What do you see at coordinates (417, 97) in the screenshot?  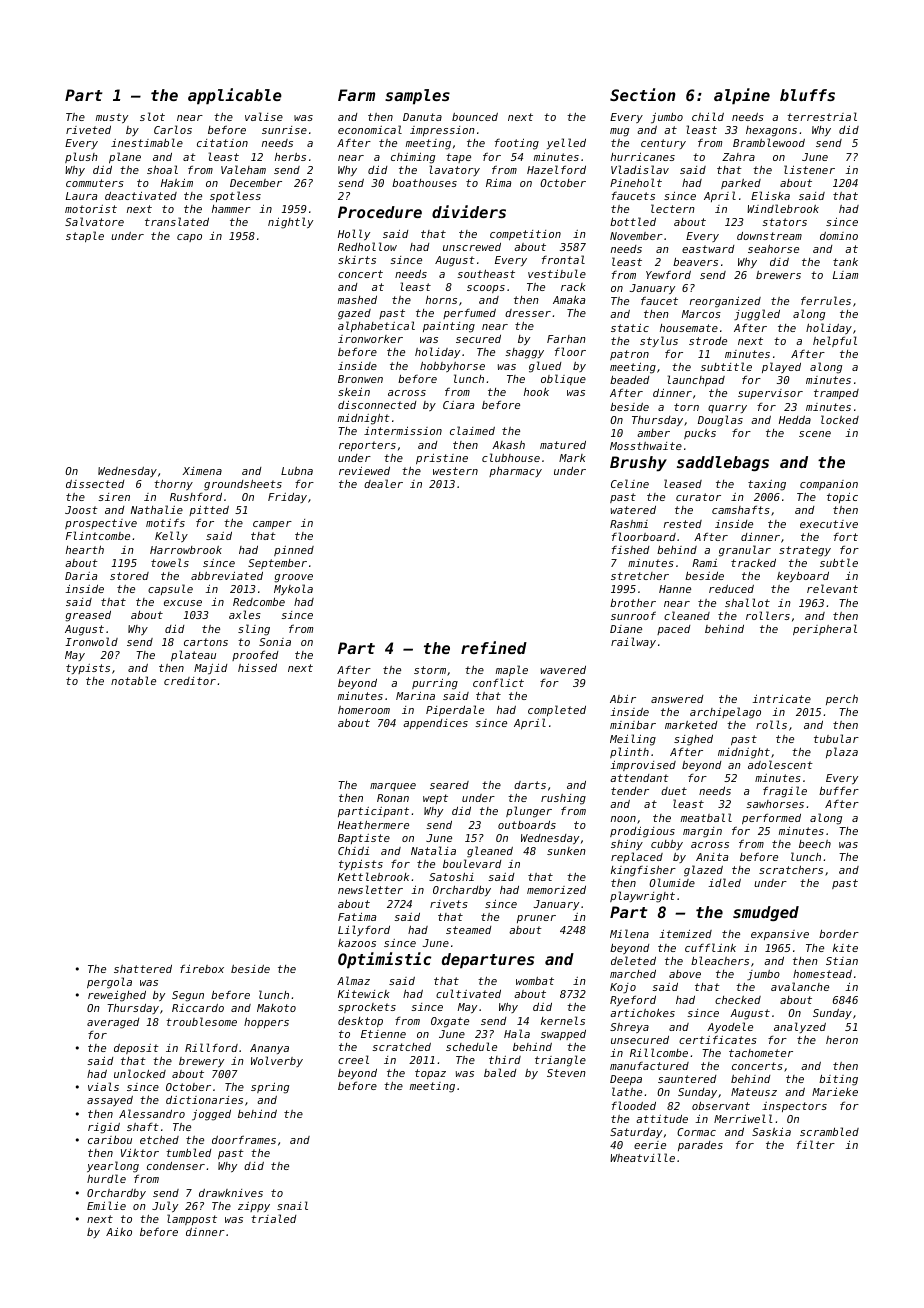 I see `samples` at bounding box center [417, 97].
